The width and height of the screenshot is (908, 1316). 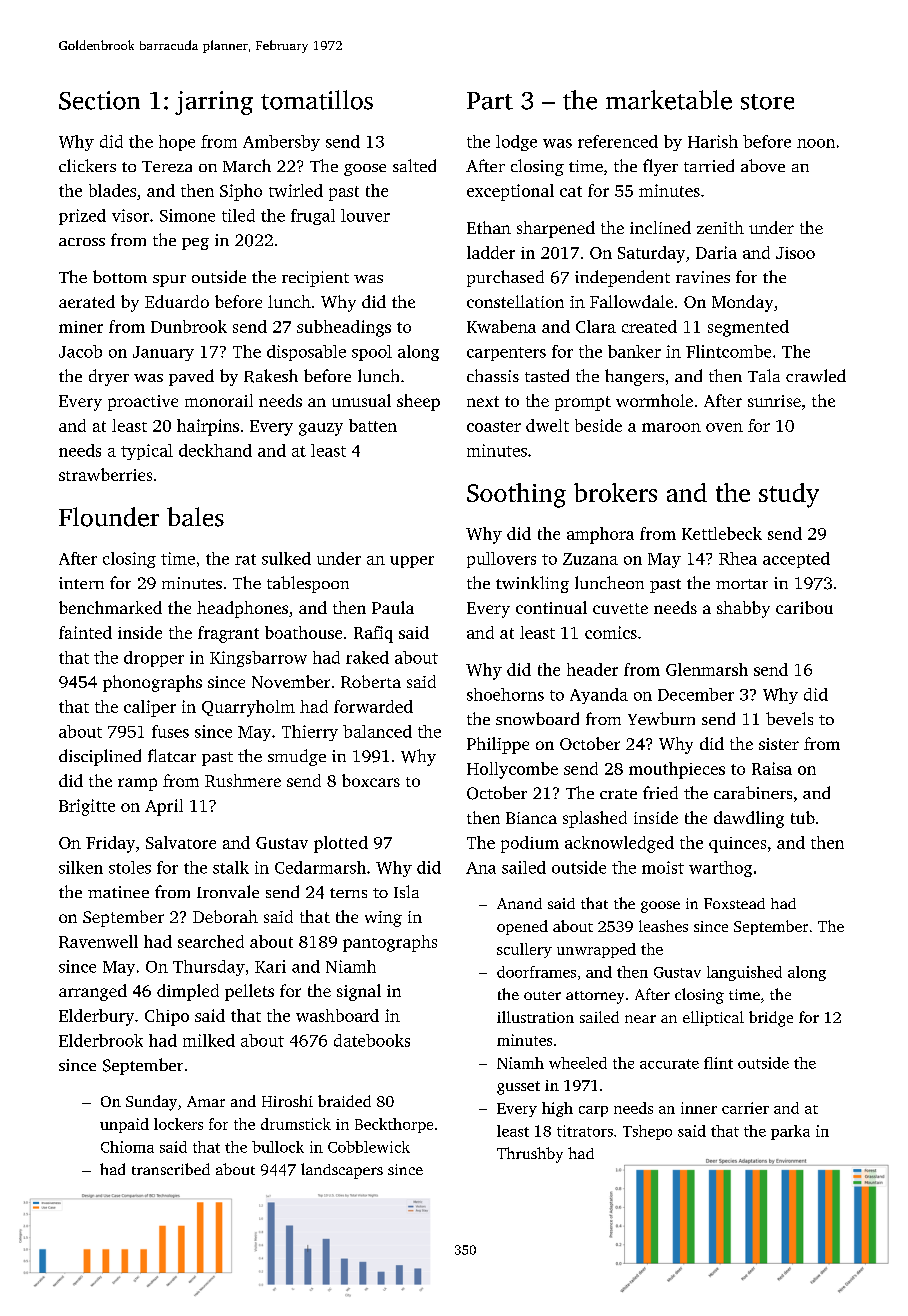 I want to click on fuses, so click(x=170, y=731).
